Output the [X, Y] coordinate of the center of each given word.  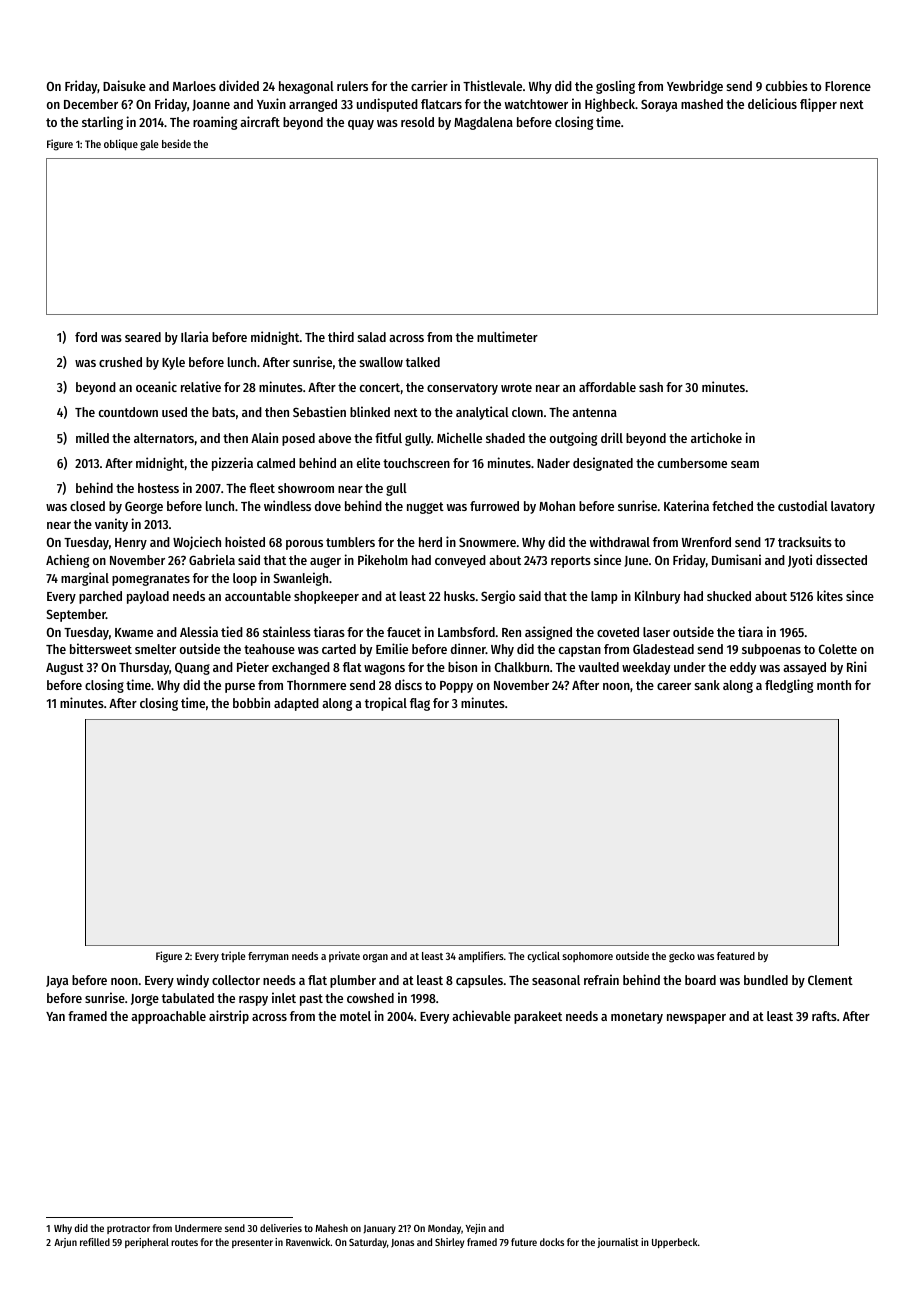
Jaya [57, 982]
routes [184, 1242]
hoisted [245, 541]
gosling [615, 87]
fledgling [789, 686]
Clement [830, 980]
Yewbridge [695, 87]
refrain [601, 979]
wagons [384, 669]
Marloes [194, 86]
